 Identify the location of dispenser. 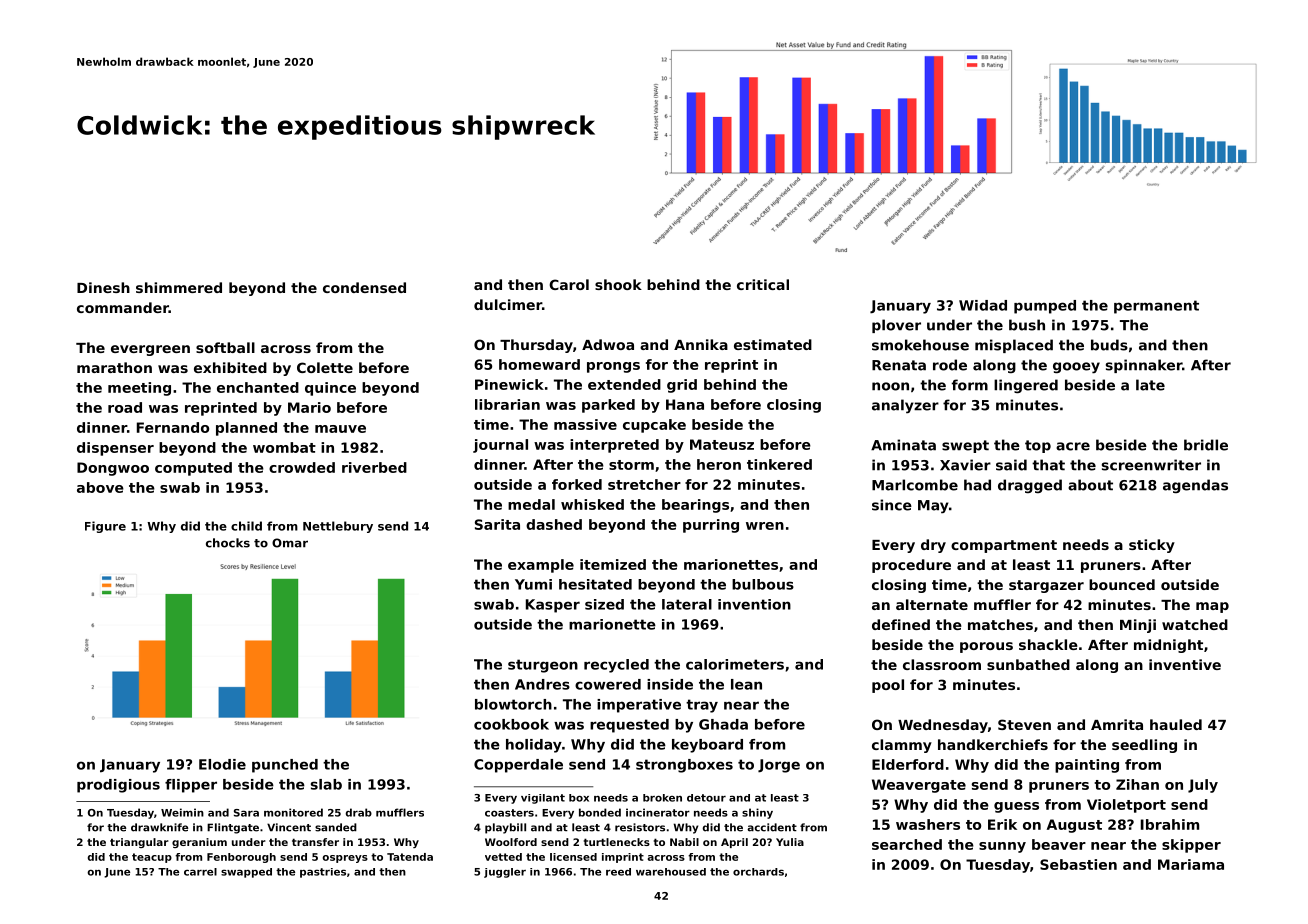
(115, 449).
